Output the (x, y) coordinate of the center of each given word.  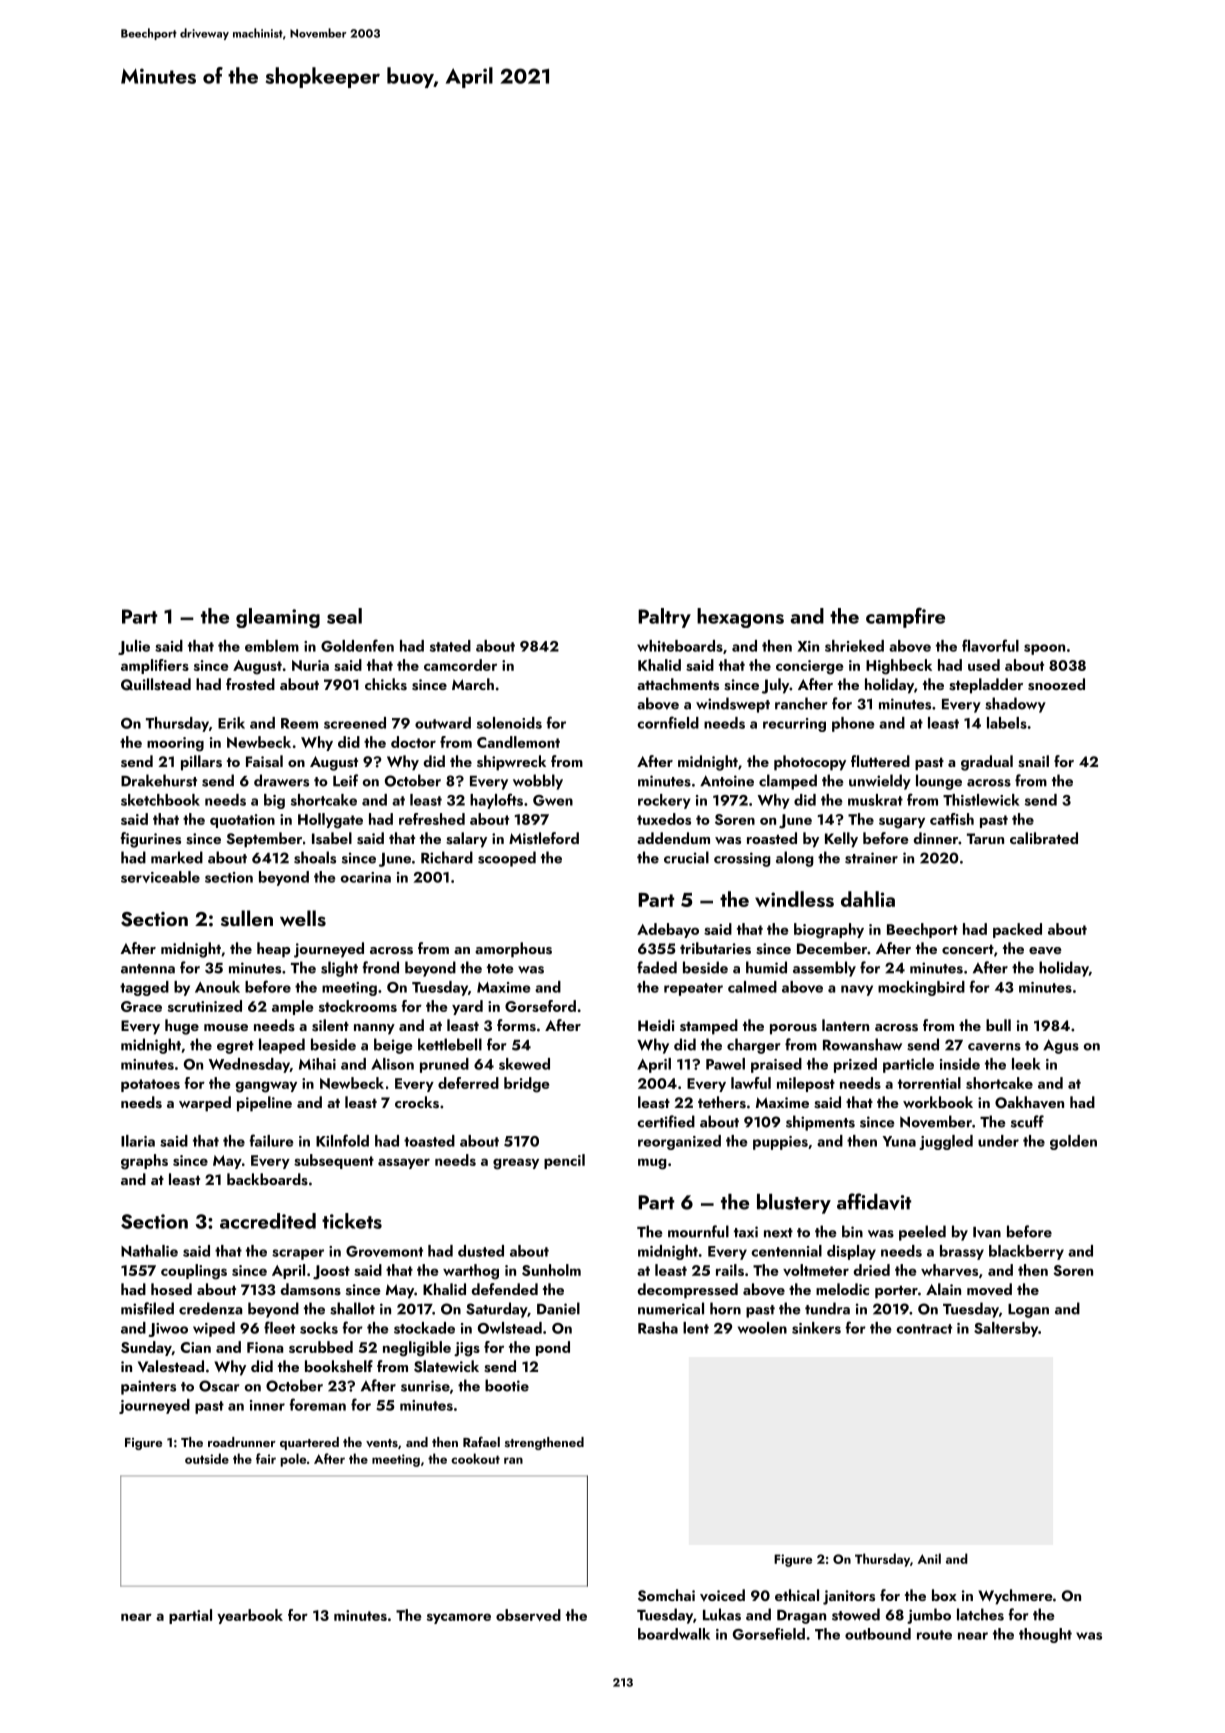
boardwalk (674, 1634)
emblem (272, 646)
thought (1045, 1635)
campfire (905, 617)
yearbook (250, 1616)
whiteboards (680, 646)
